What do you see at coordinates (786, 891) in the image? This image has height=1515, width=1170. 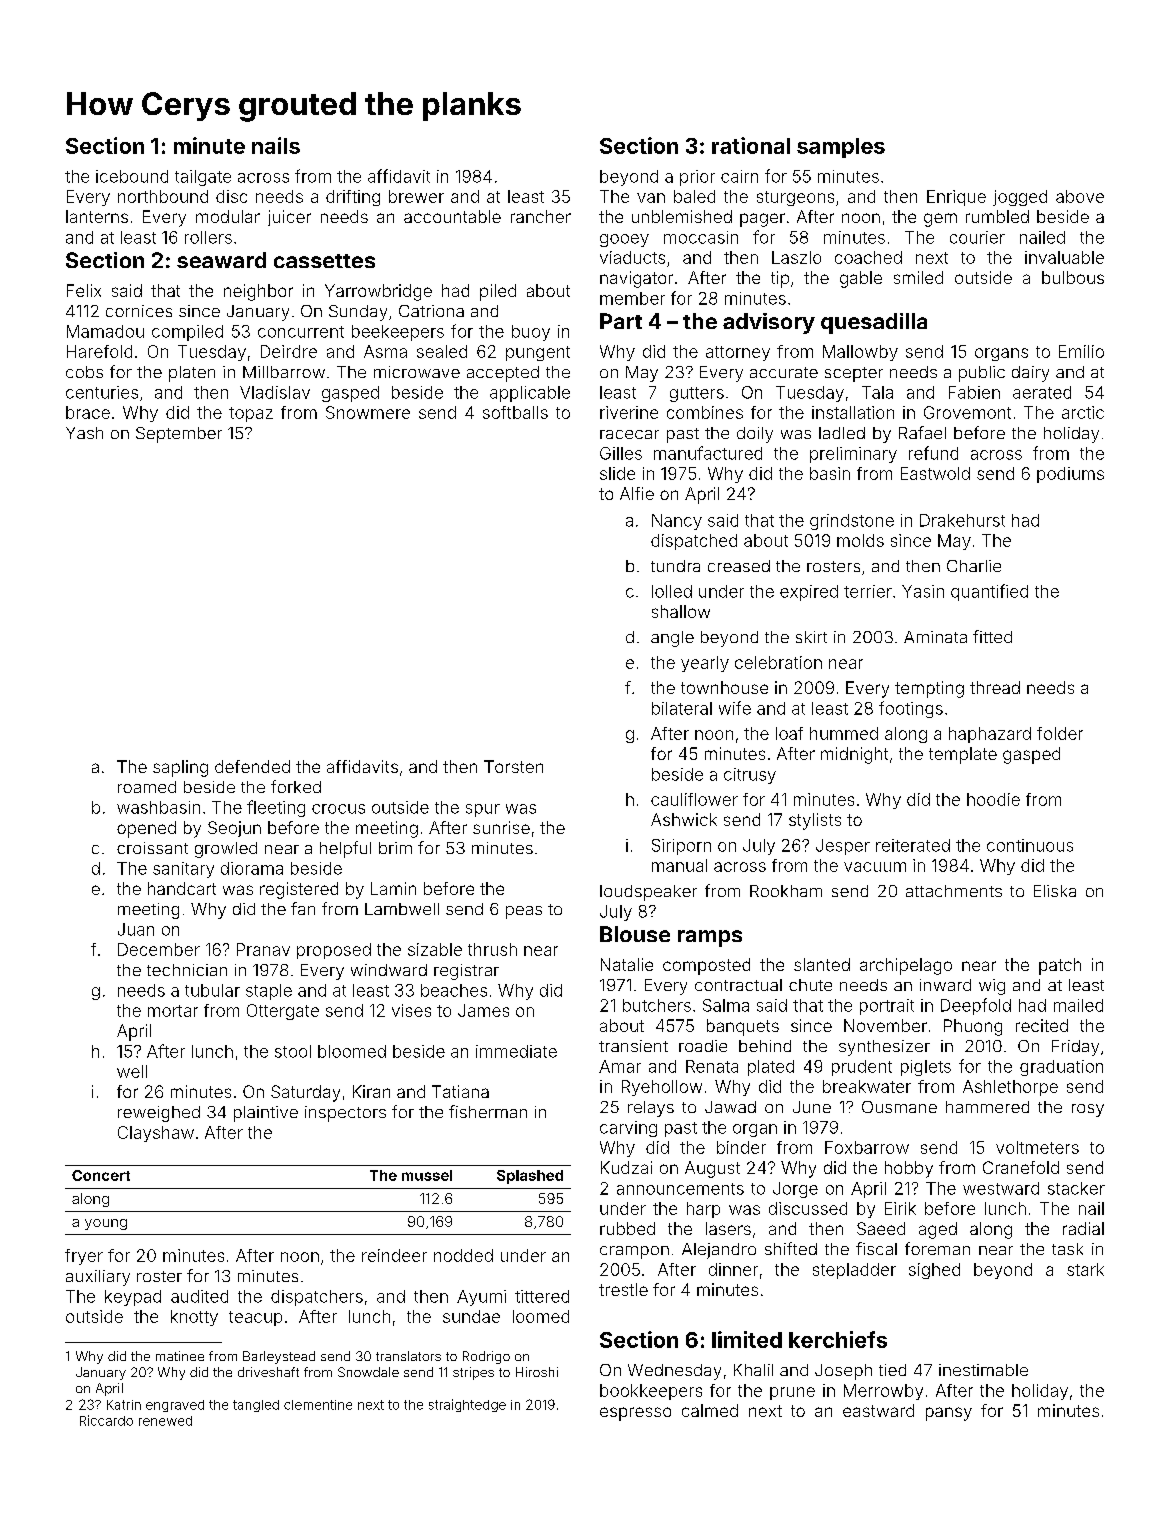 I see `Rookham` at bounding box center [786, 891].
